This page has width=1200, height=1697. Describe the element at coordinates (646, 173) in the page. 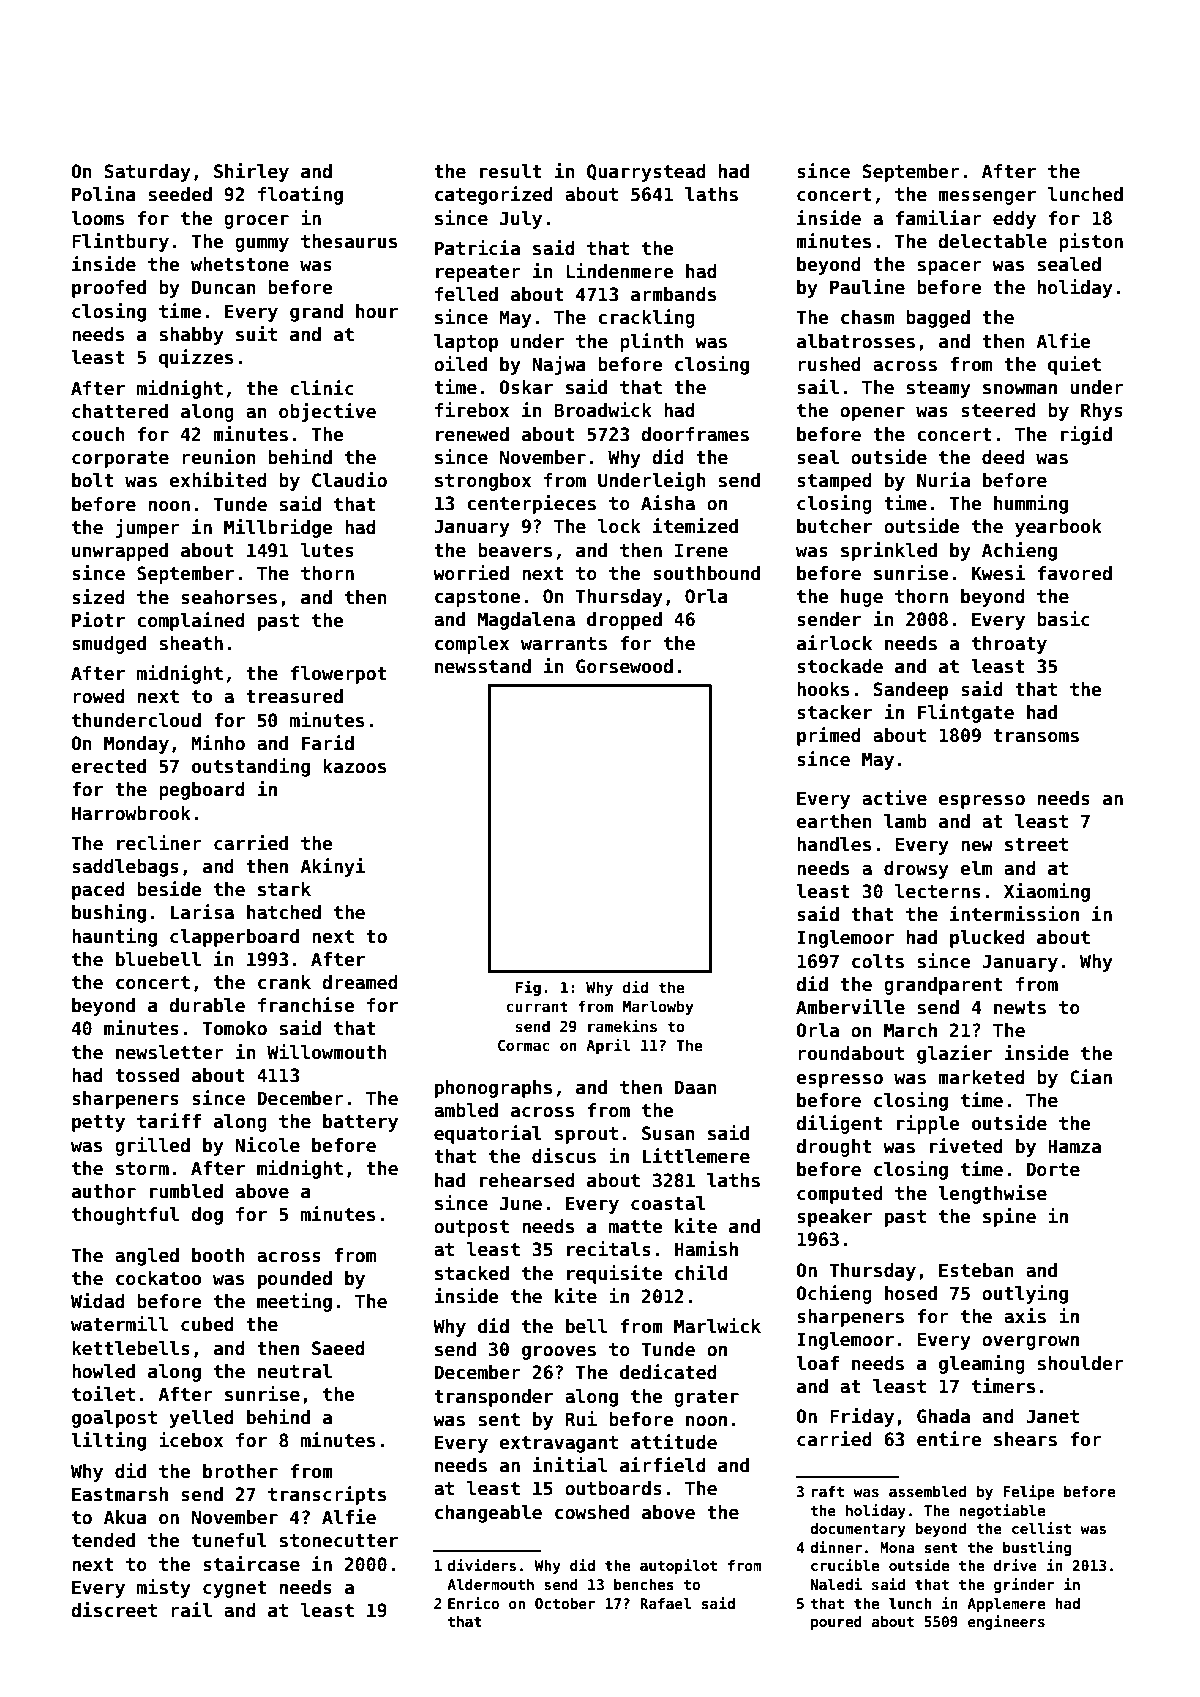

I see `Quarrystead` at that location.
